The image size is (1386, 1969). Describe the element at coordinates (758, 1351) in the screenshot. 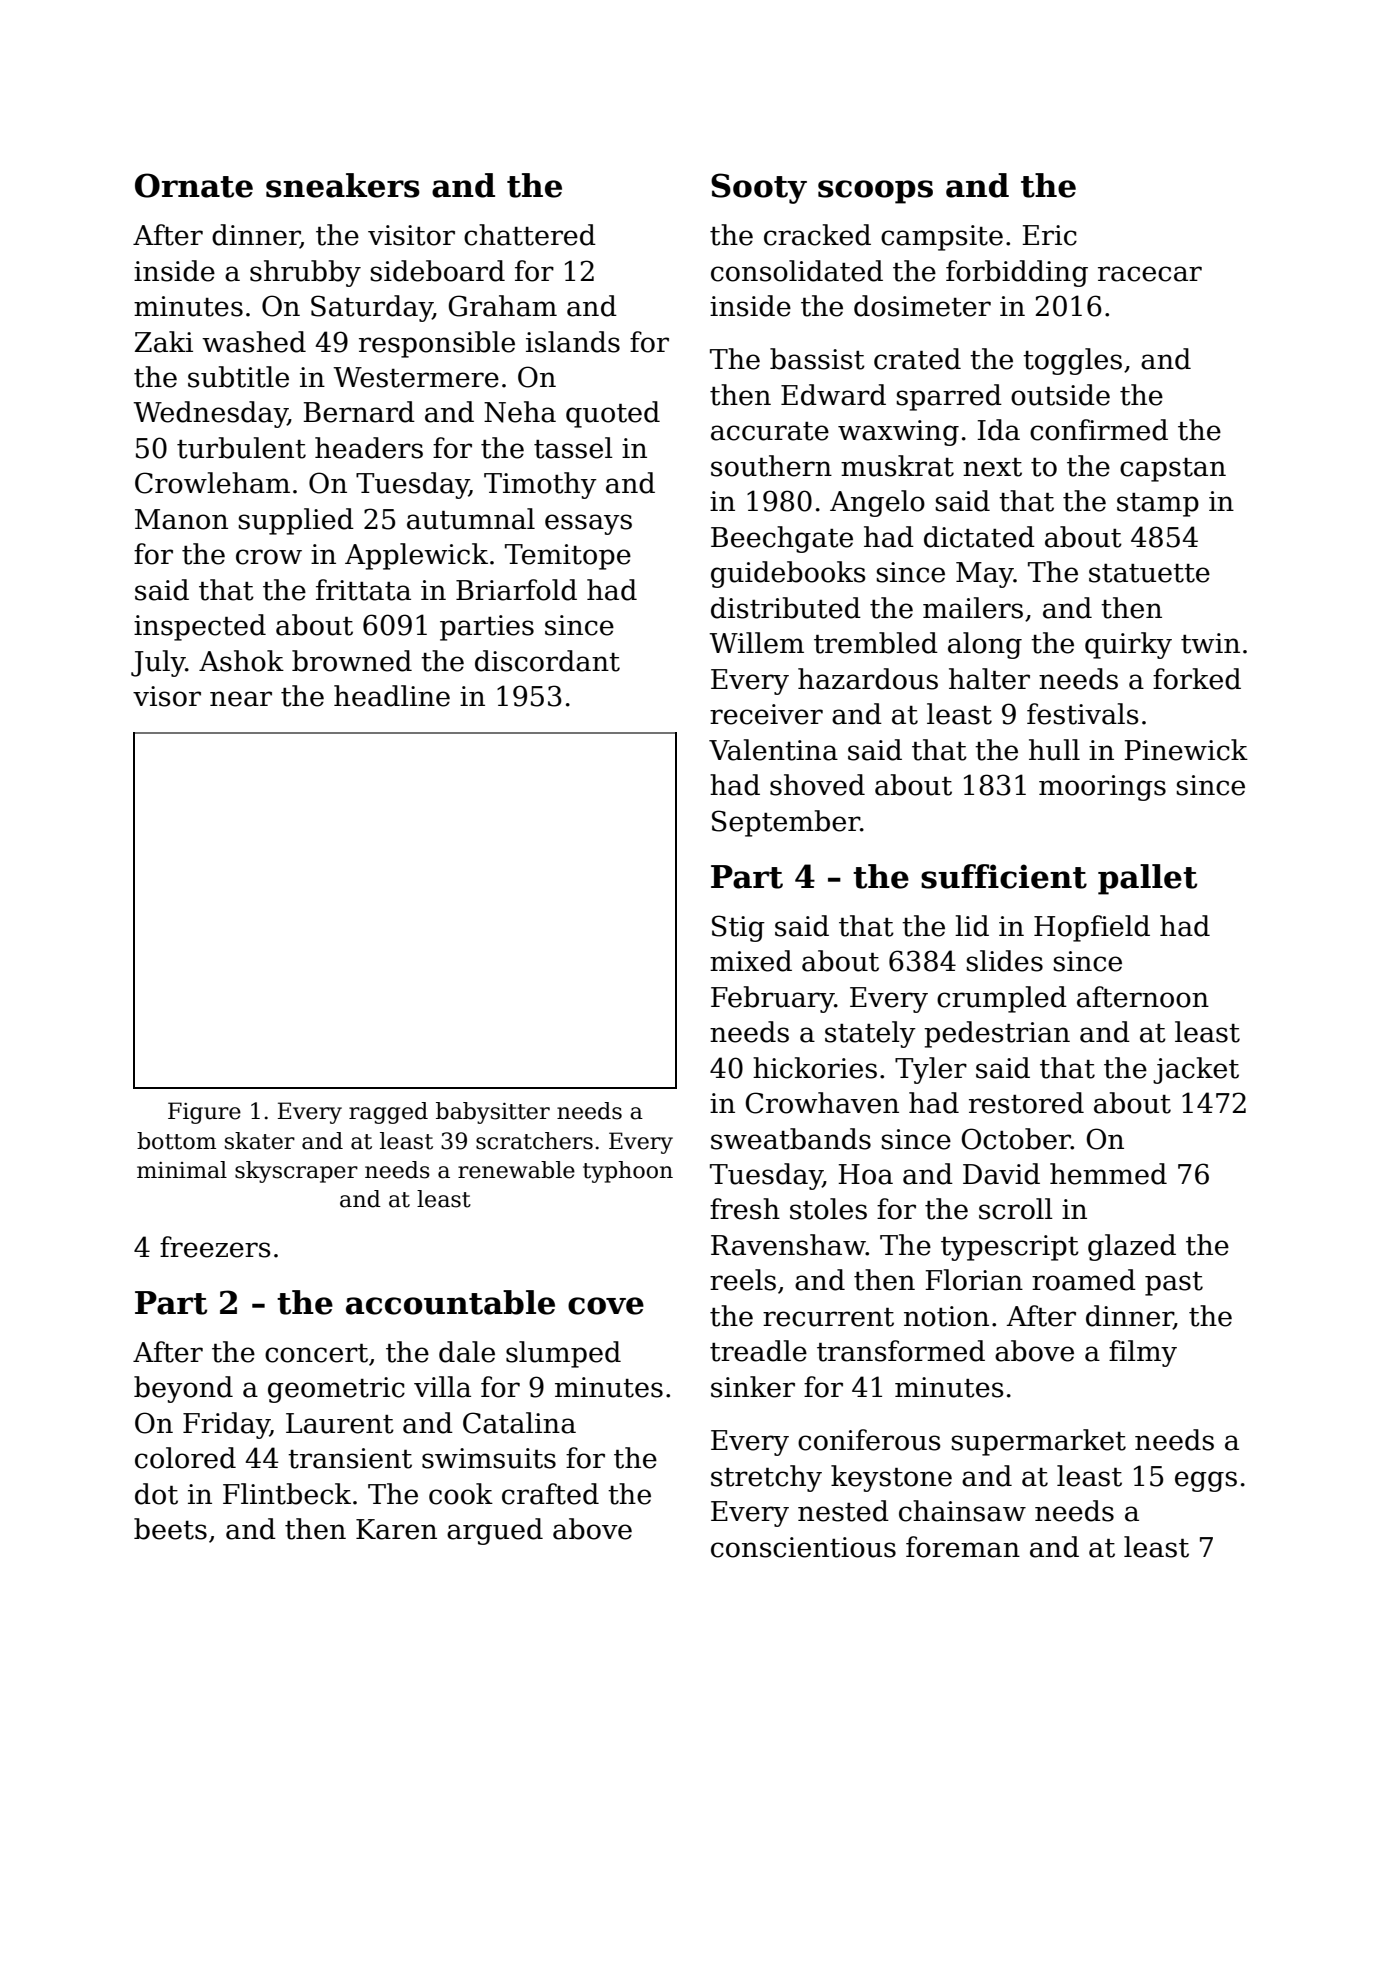

I see `treadle` at that location.
